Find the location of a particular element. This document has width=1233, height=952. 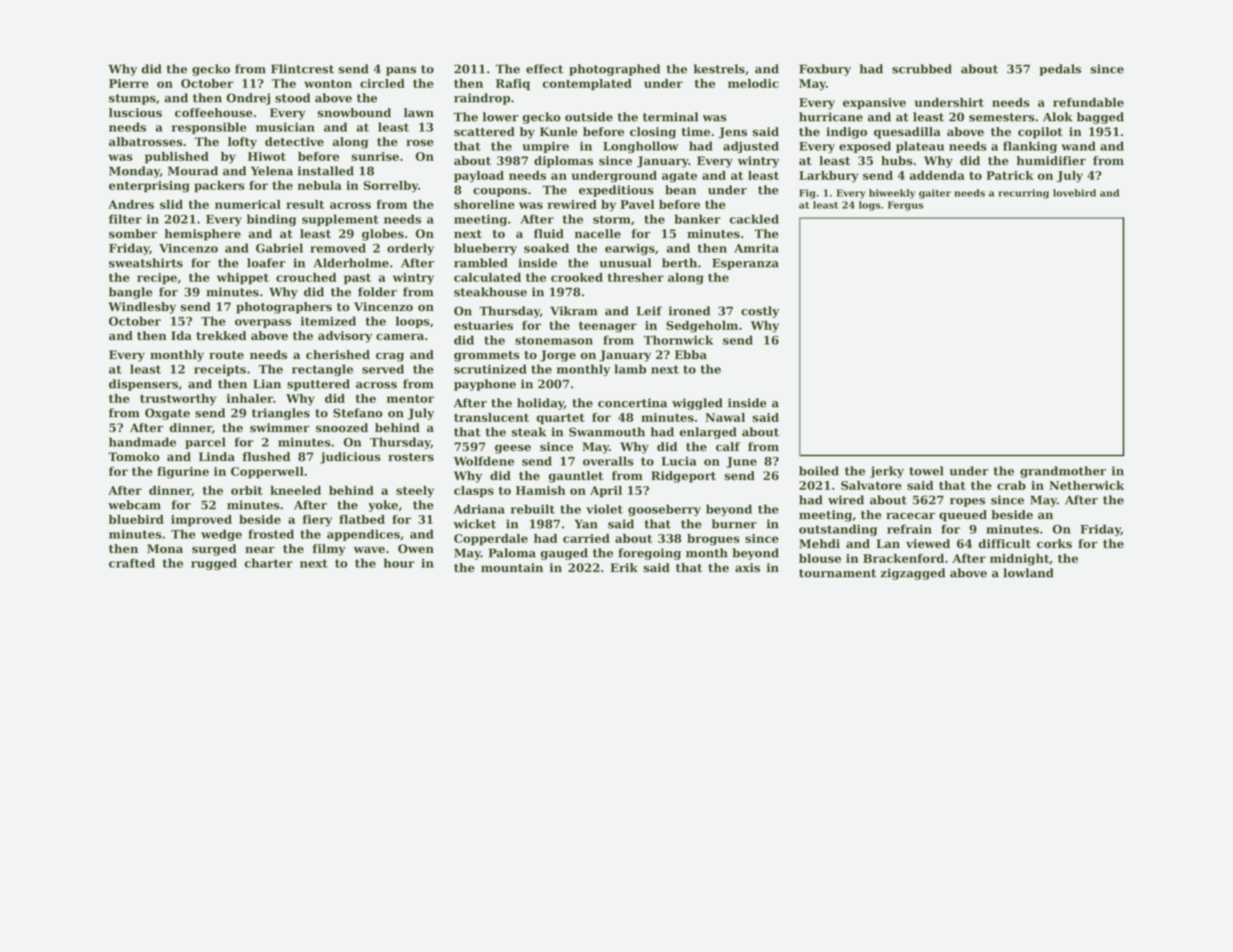

hubs is located at coordinates (897, 161).
